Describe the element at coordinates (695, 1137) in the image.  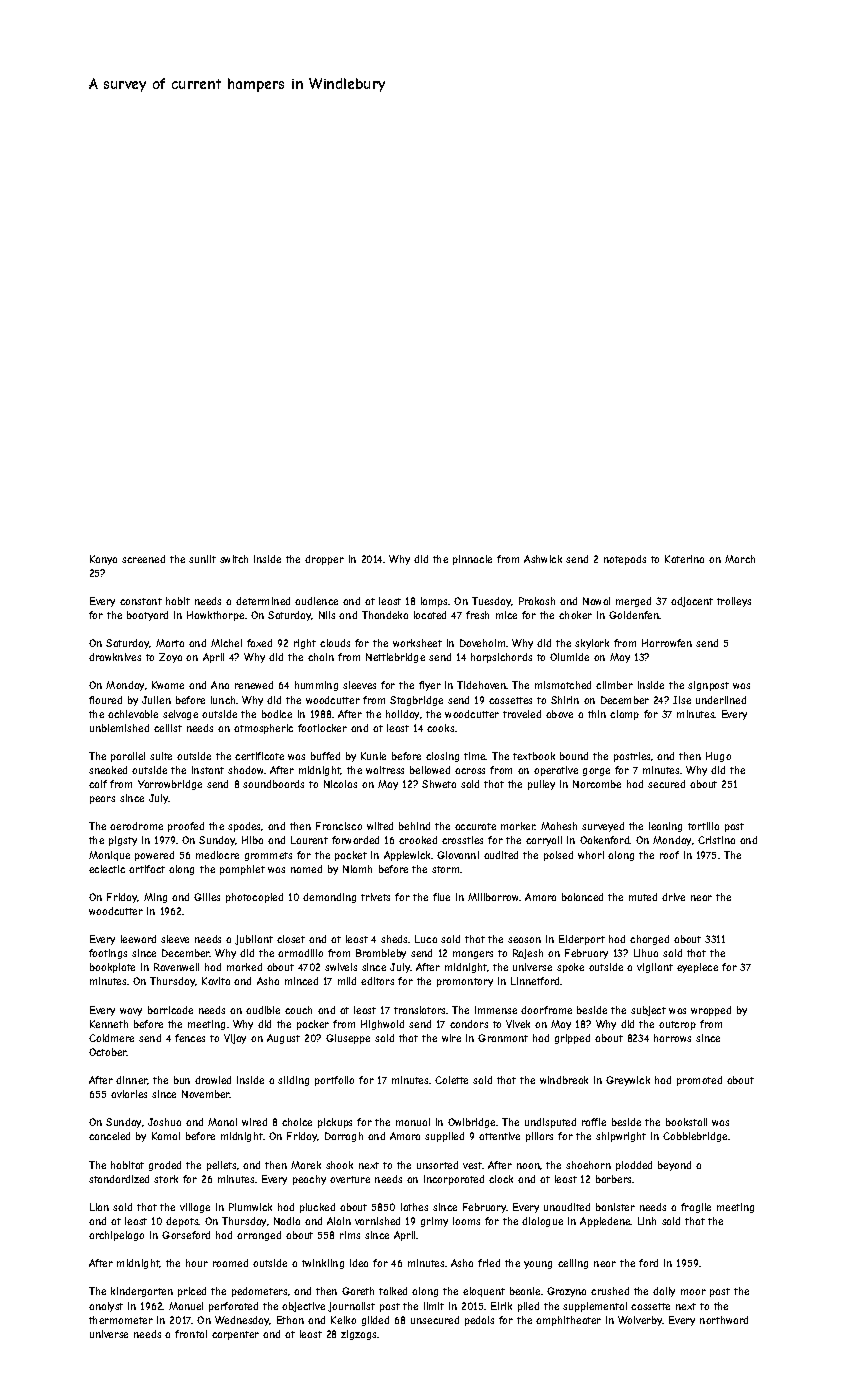
I see `Cobblebridge` at that location.
